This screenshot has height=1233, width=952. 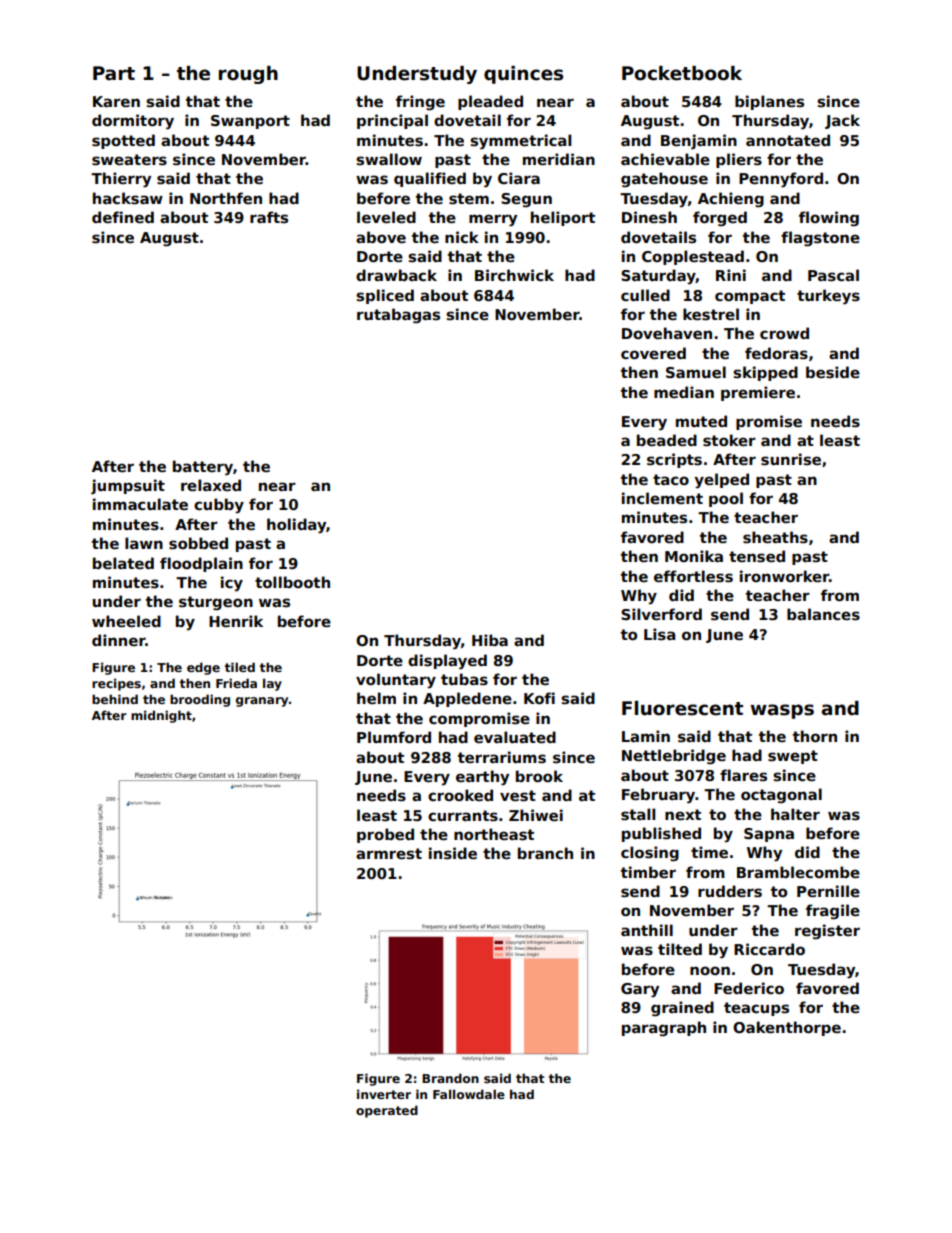 What do you see at coordinates (262, 702) in the screenshot?
I see `granary` at bounding box center [262, 702].
